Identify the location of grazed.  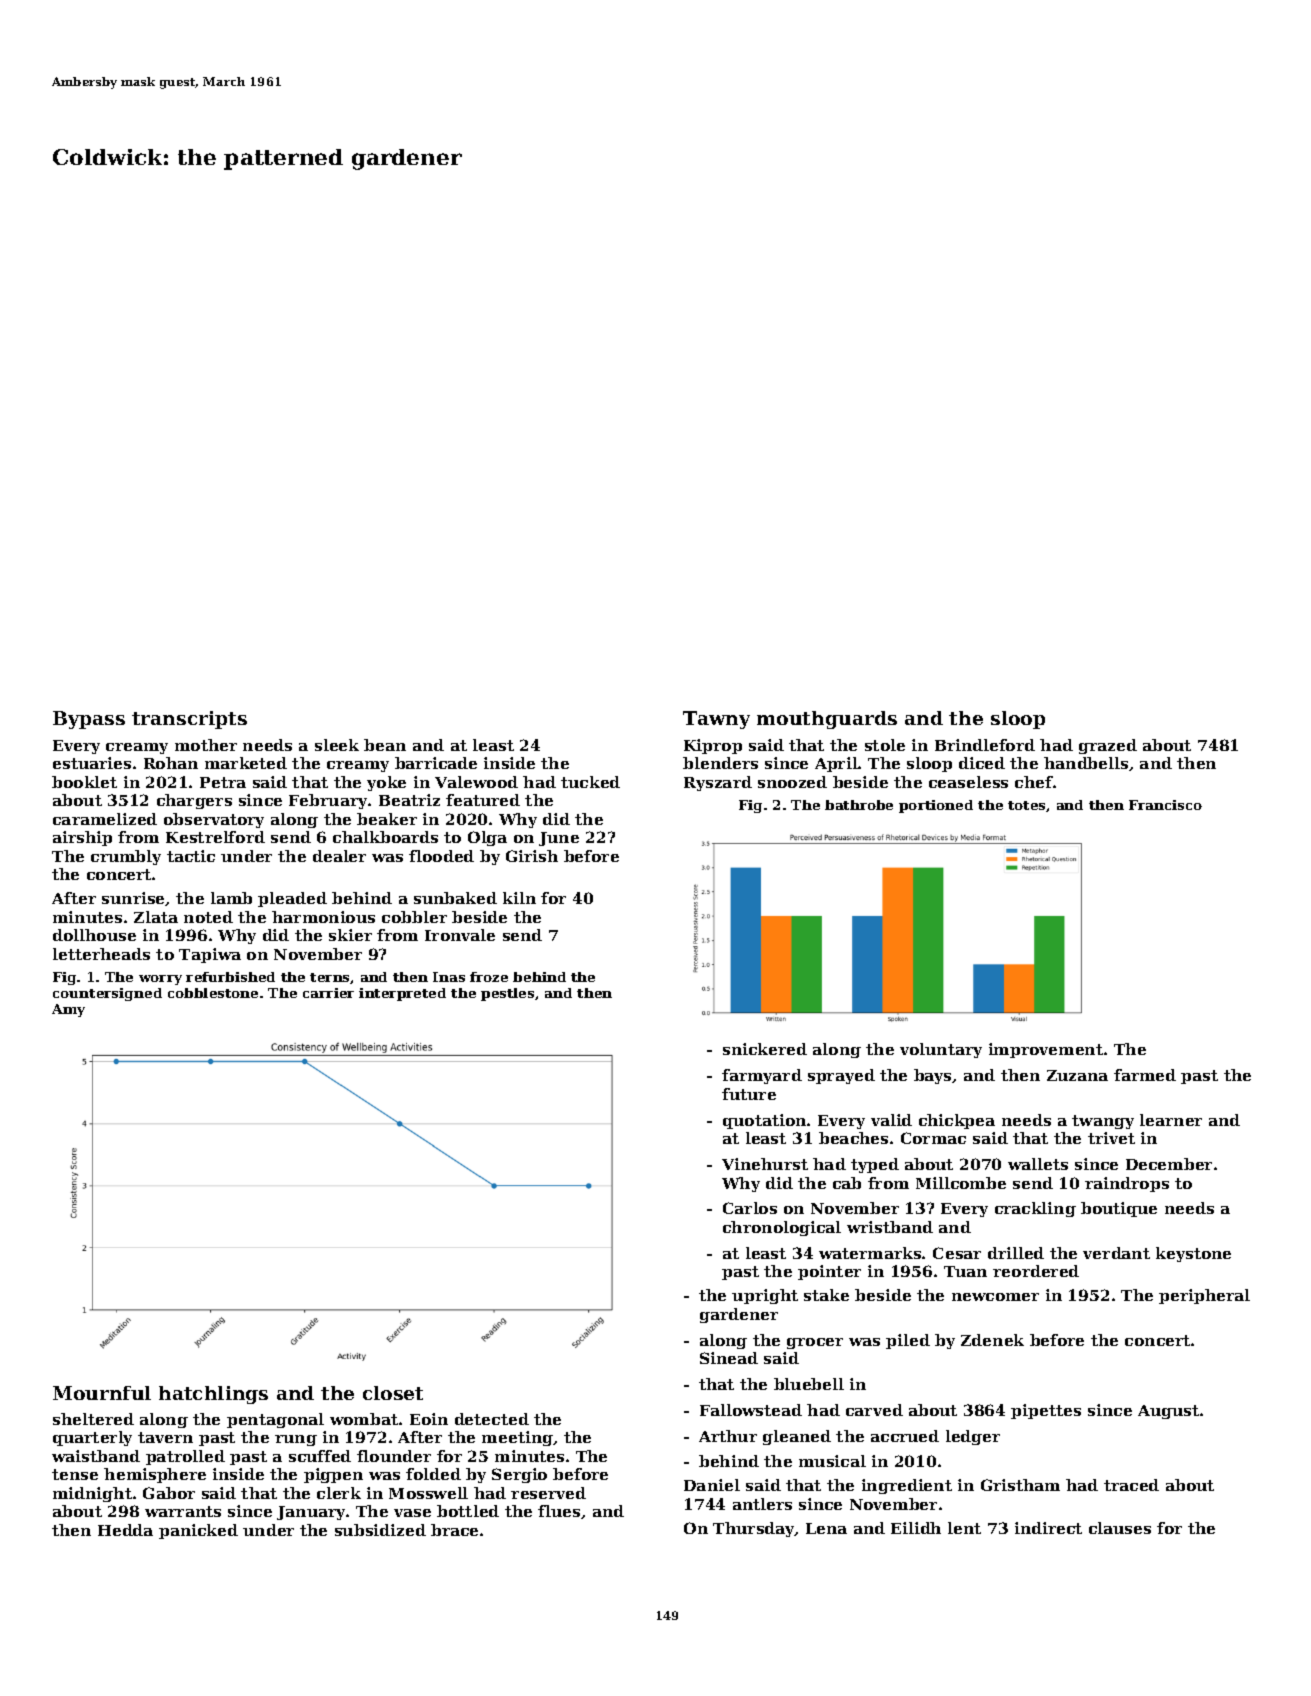
(1108, 746).
